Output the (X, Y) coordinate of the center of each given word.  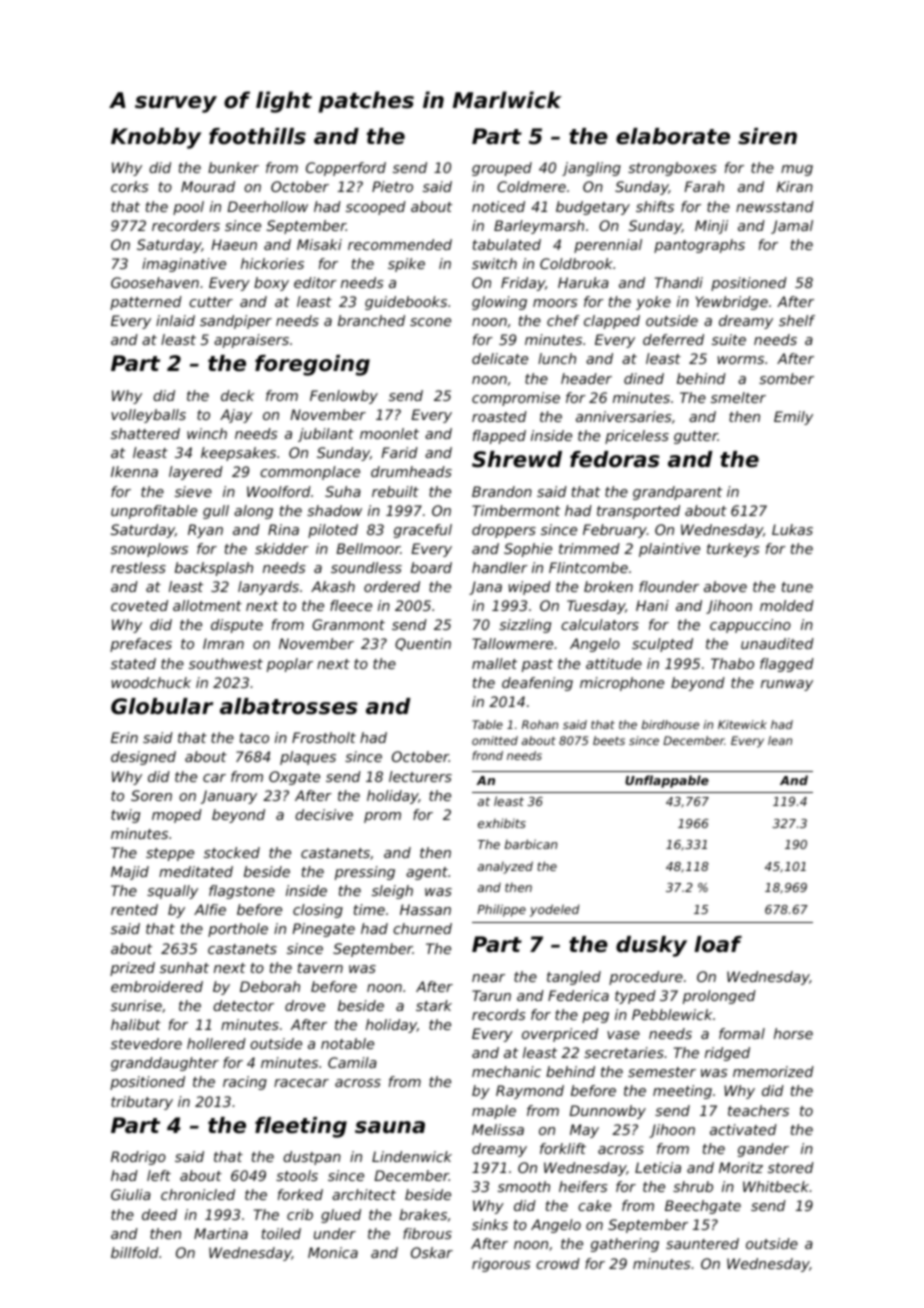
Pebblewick (672, 1014)
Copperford (346, 169)
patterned (146, 303)
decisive (324, 814)
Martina (221, 1233)
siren (767, 136)
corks (130, 186)
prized (132, 969)
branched (371, 320)
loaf (718, 944)
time (369, 909)
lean (780, 740)
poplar (290, 665)
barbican (531, 844)
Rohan (540, 724)
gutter (696, 437)
